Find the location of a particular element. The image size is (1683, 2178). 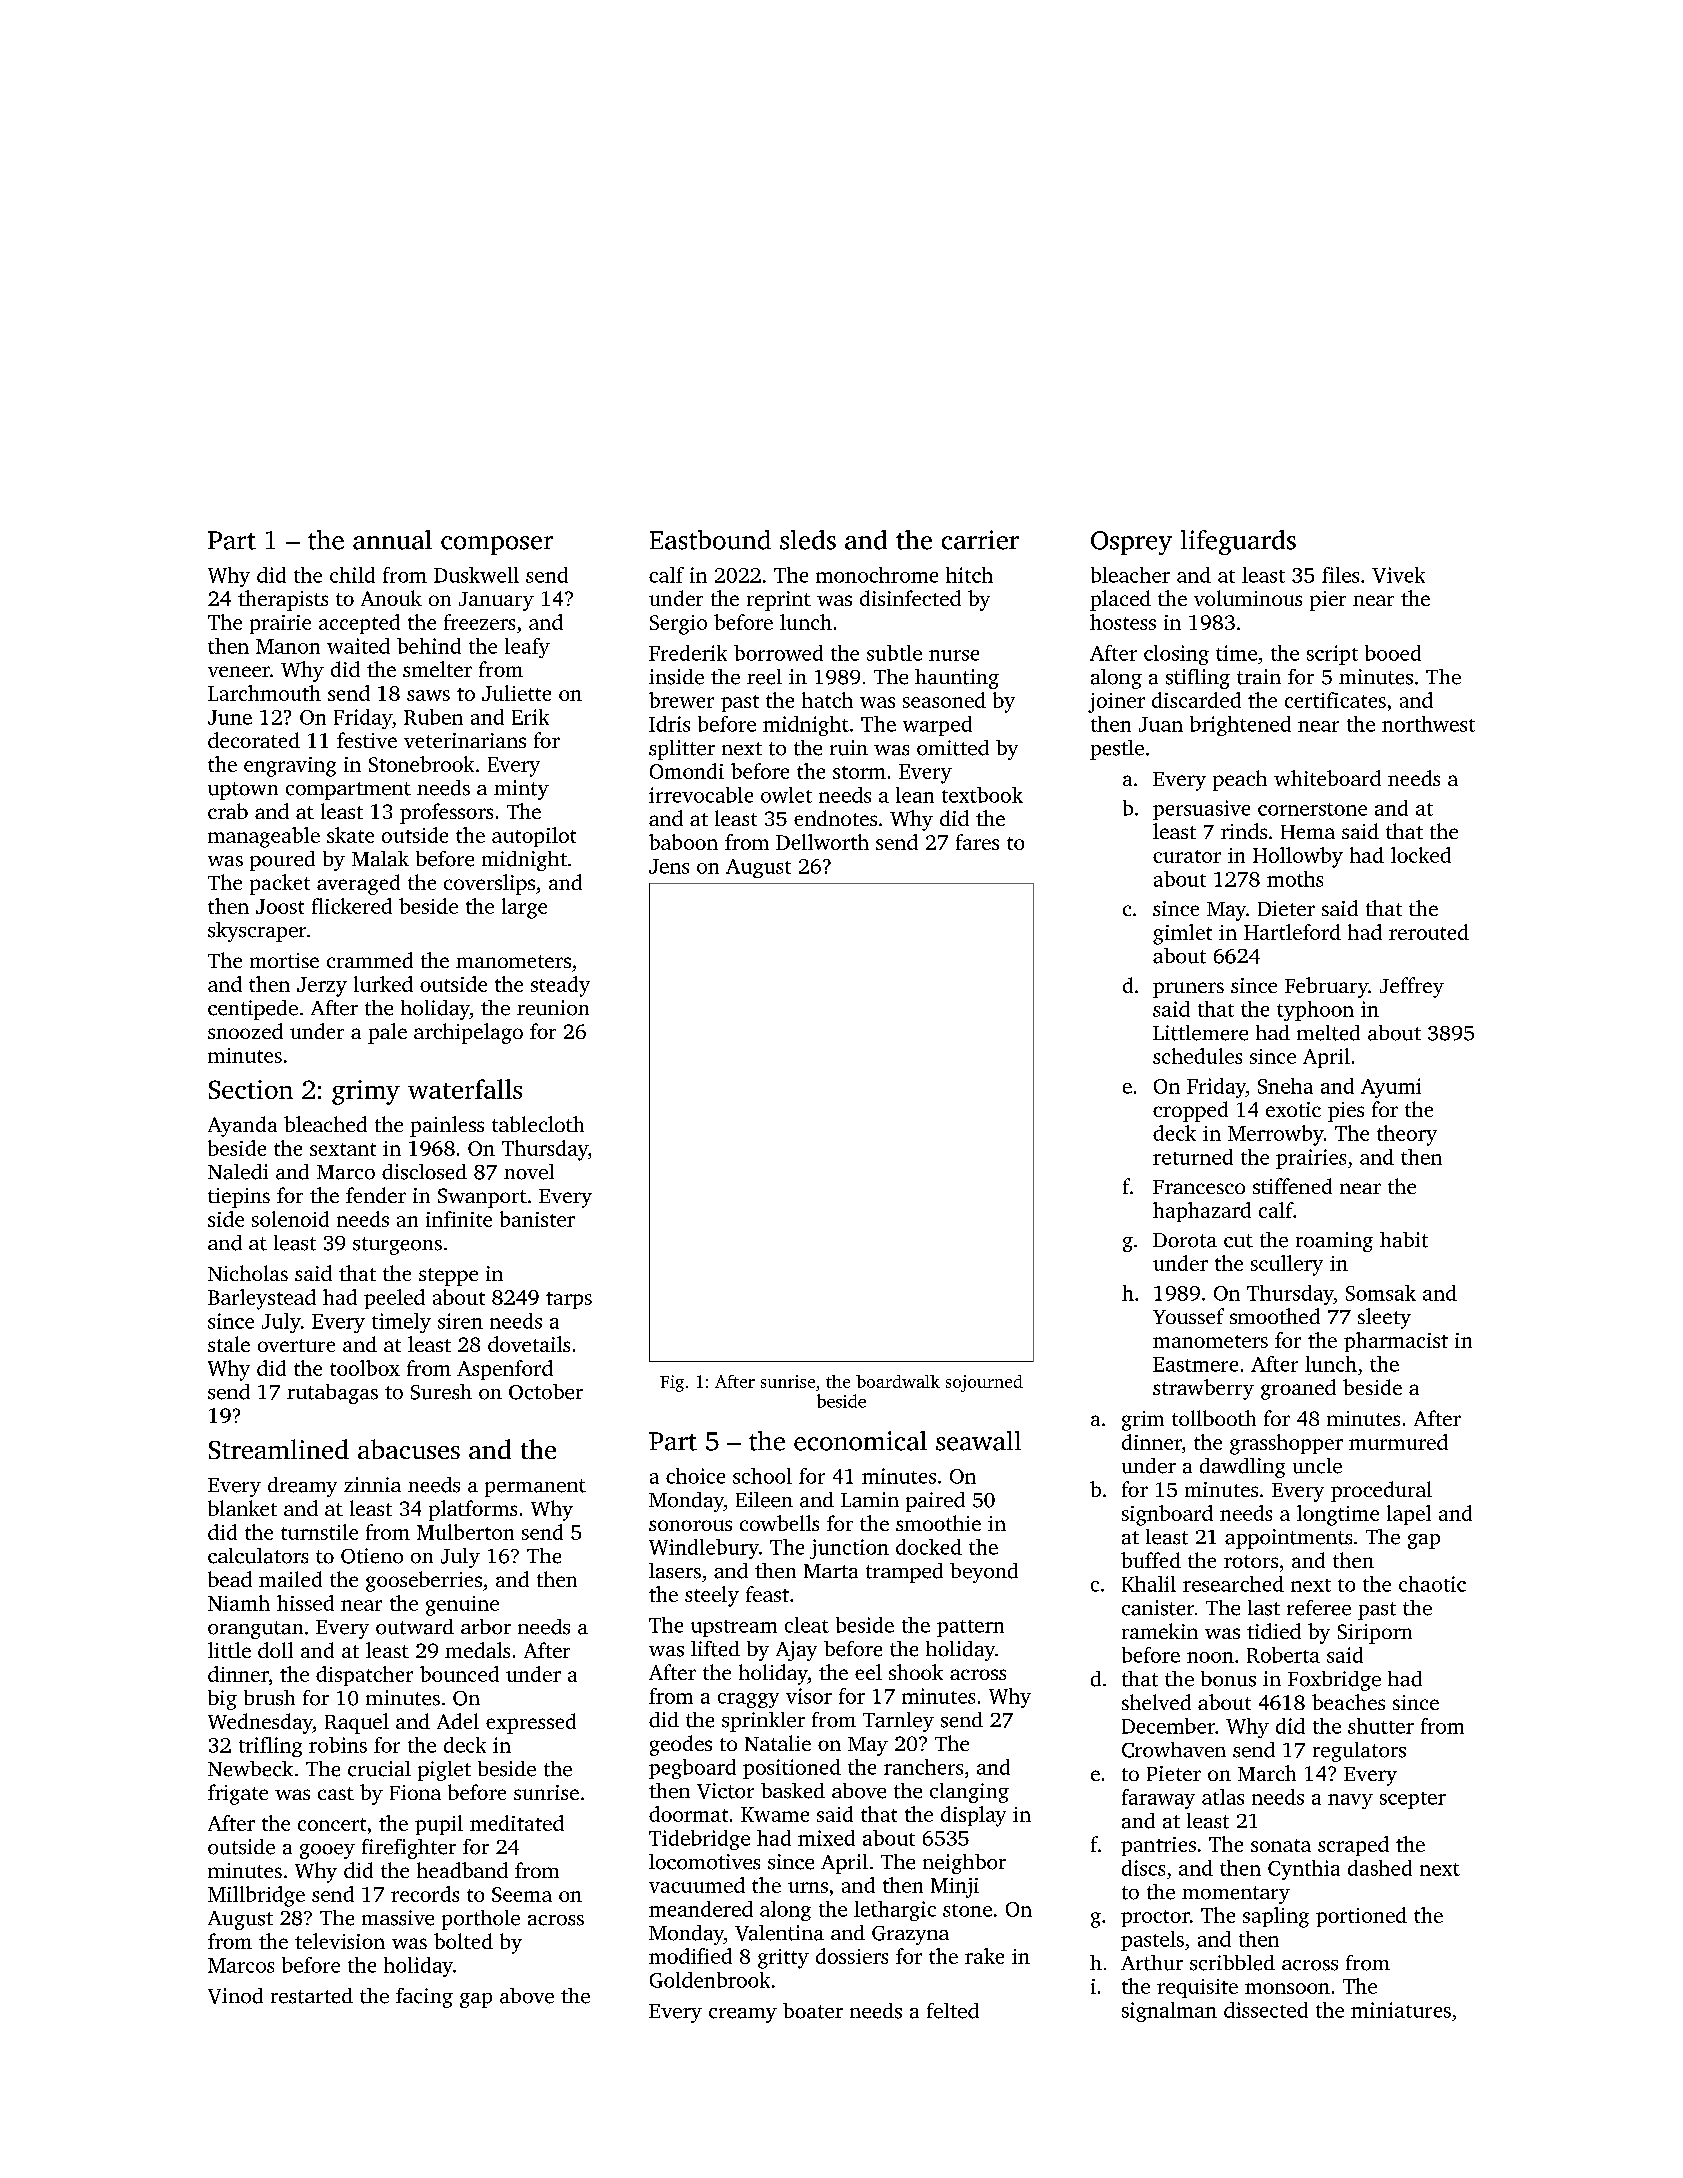

fares is located at coordinates (977, 842).
